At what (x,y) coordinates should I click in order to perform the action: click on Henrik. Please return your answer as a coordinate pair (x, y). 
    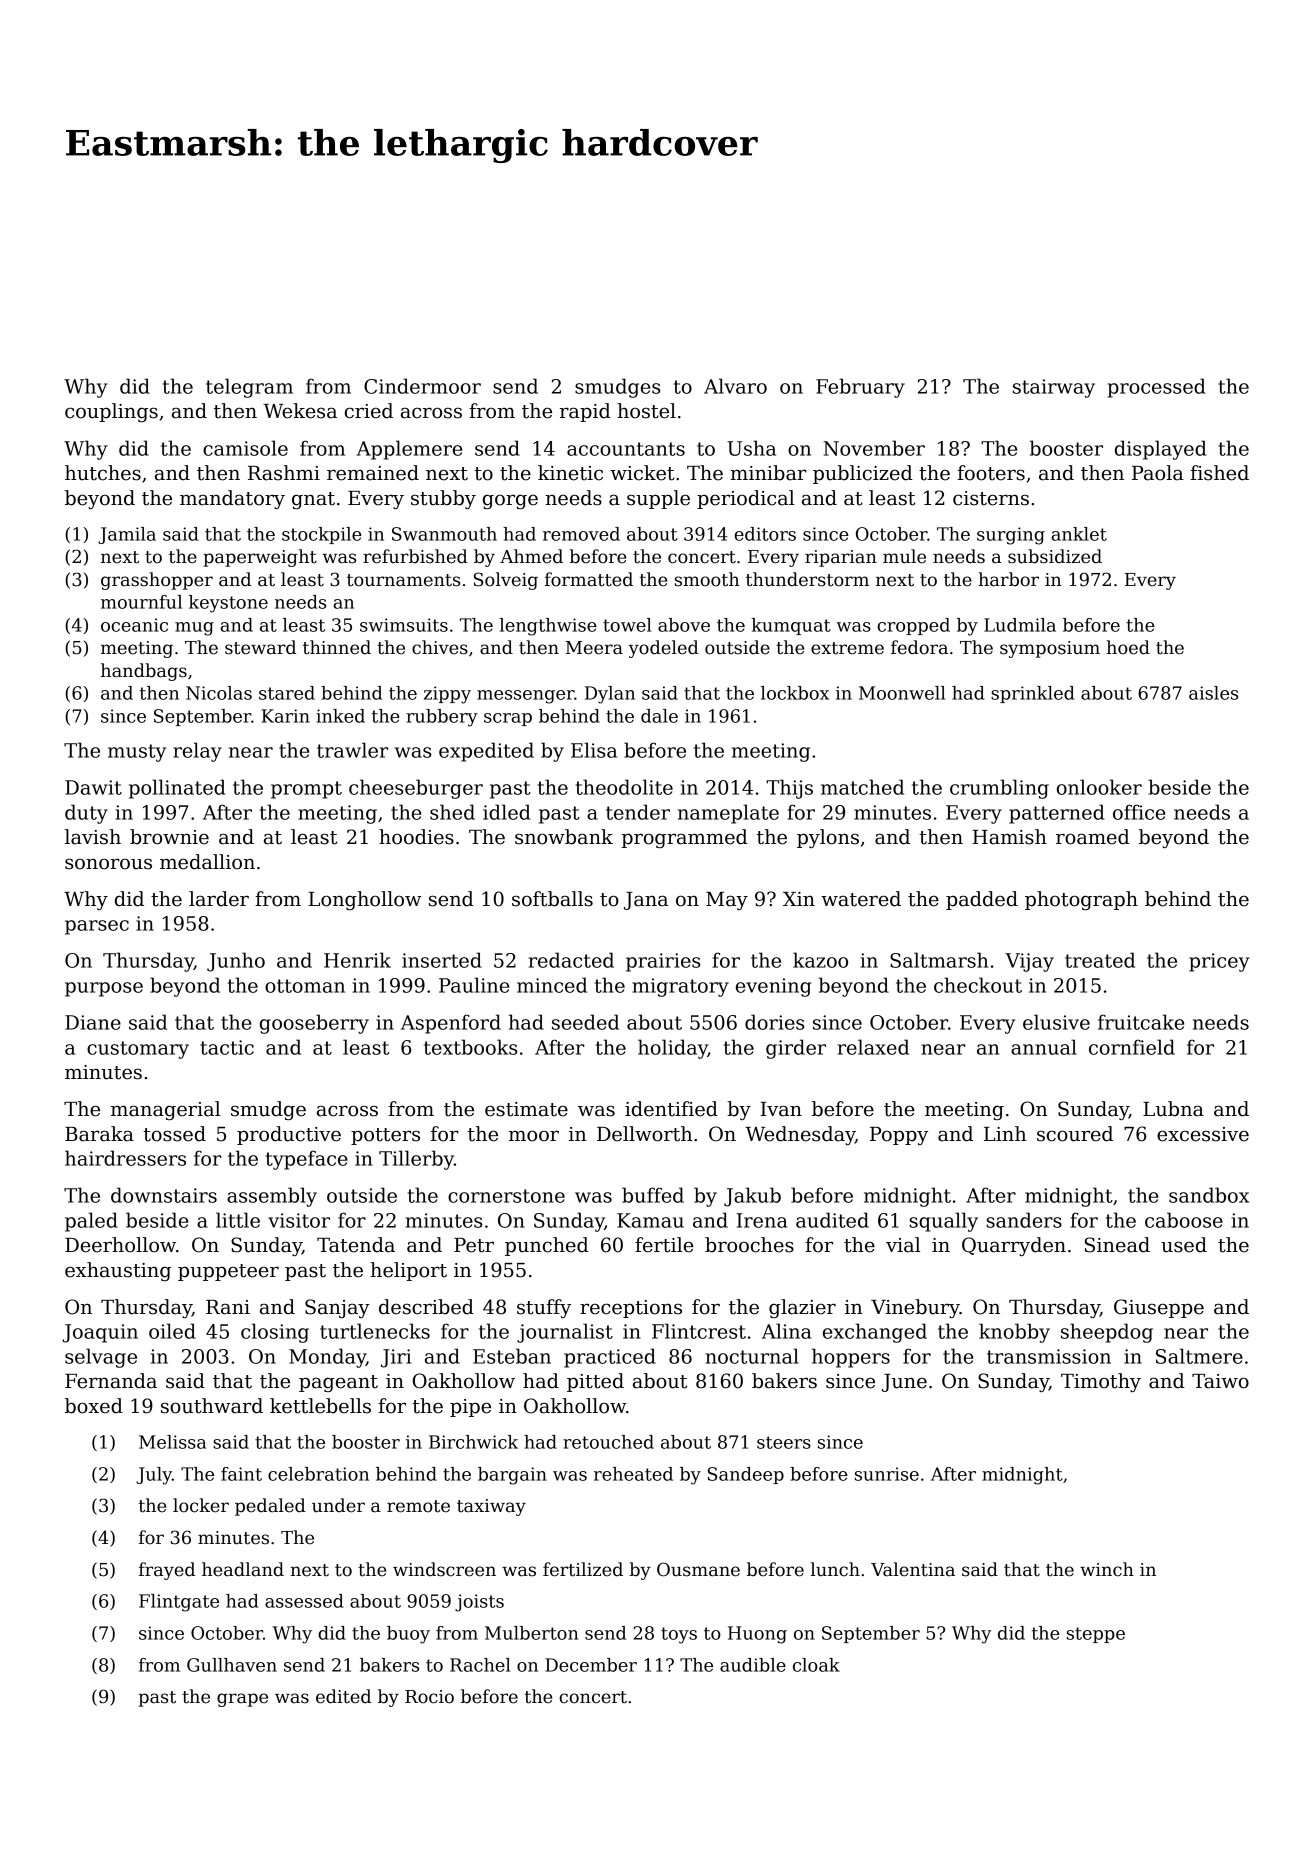
    Looking at the image, I should click on (357, 960).
